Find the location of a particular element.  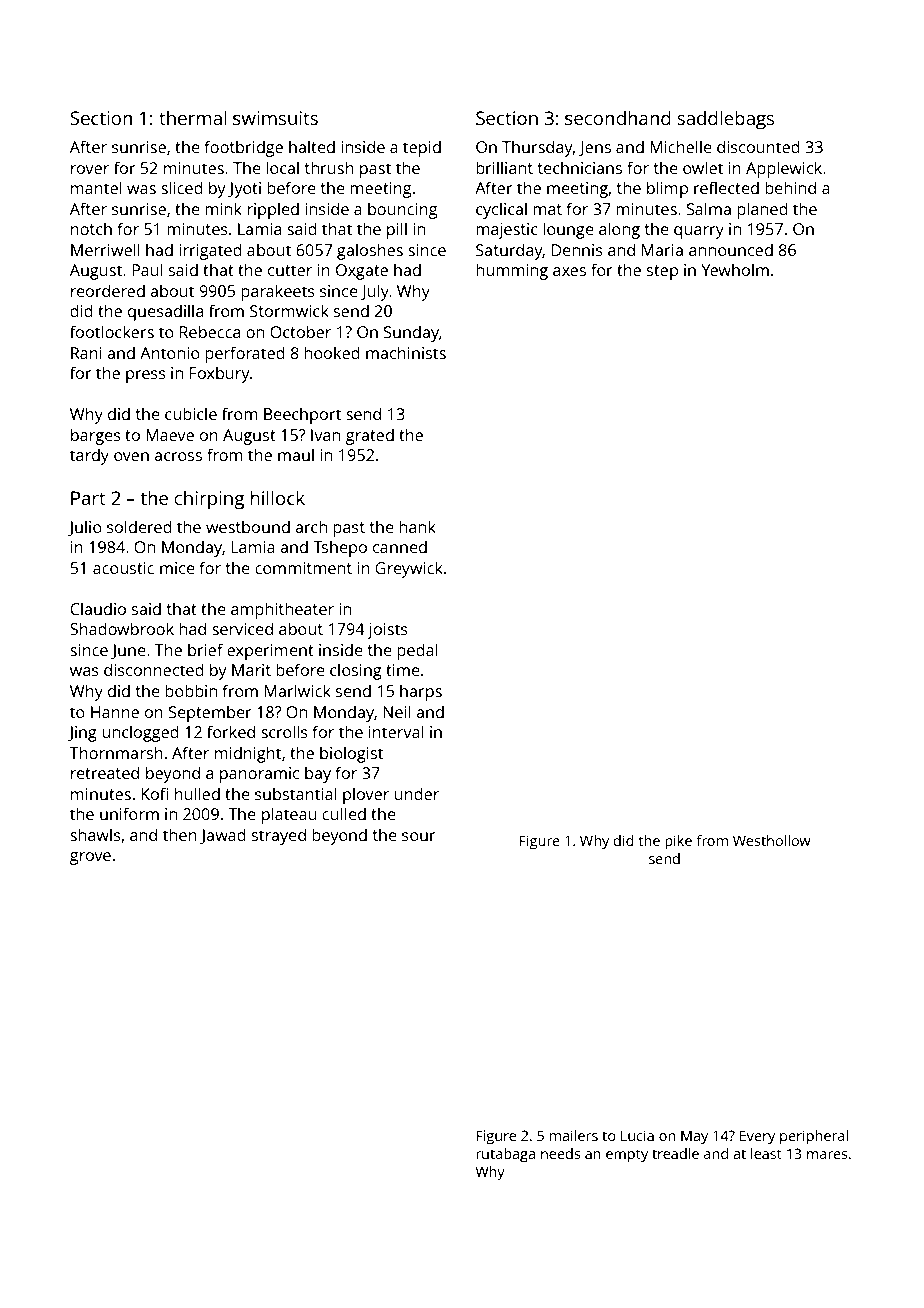

peripheral is located at coordinates (814, 1137).
